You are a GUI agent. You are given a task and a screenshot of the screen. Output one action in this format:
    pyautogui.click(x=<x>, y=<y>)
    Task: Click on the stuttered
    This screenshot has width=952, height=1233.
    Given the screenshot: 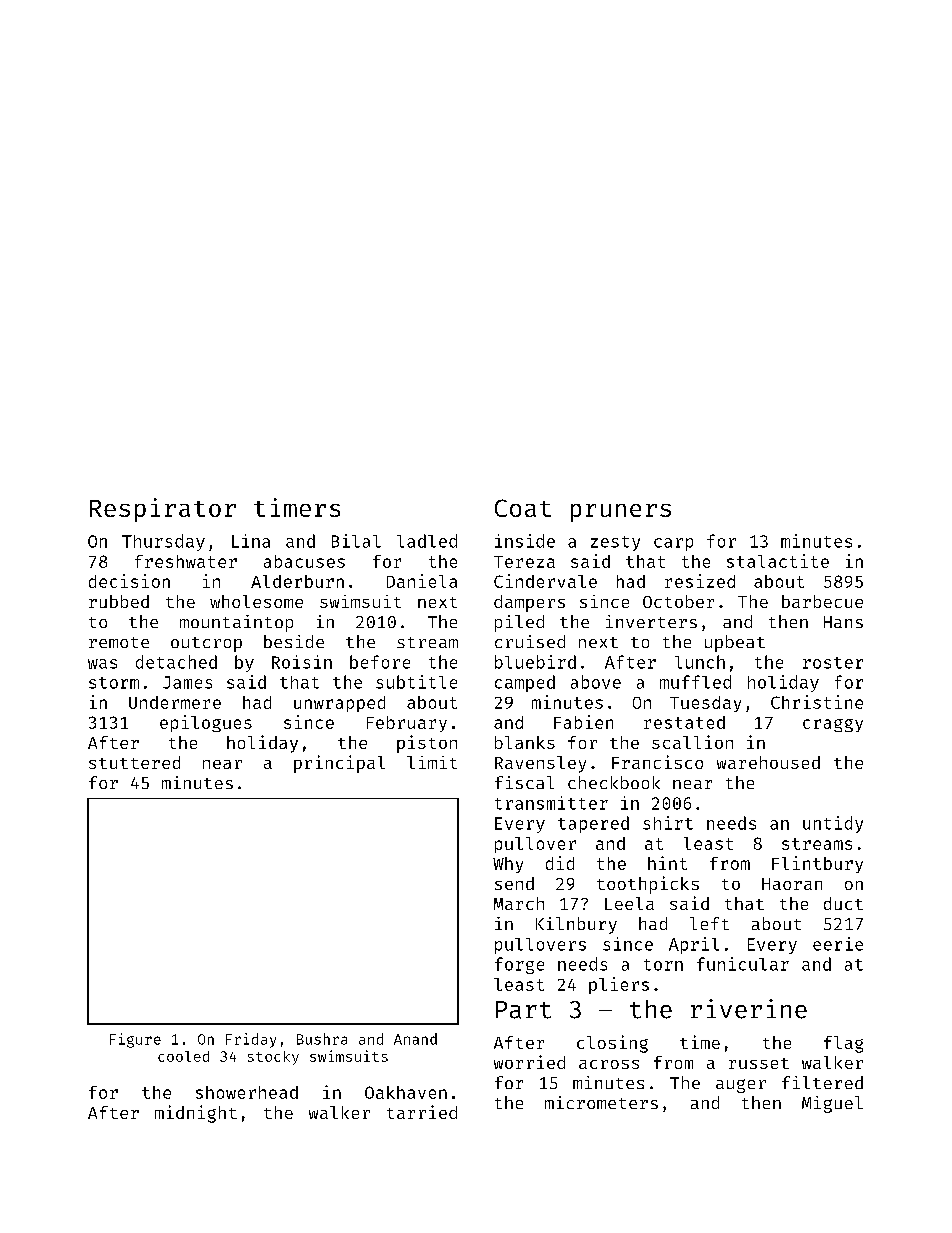 What is the action you would take?
    pyautogui.click(x=134, y=762)
